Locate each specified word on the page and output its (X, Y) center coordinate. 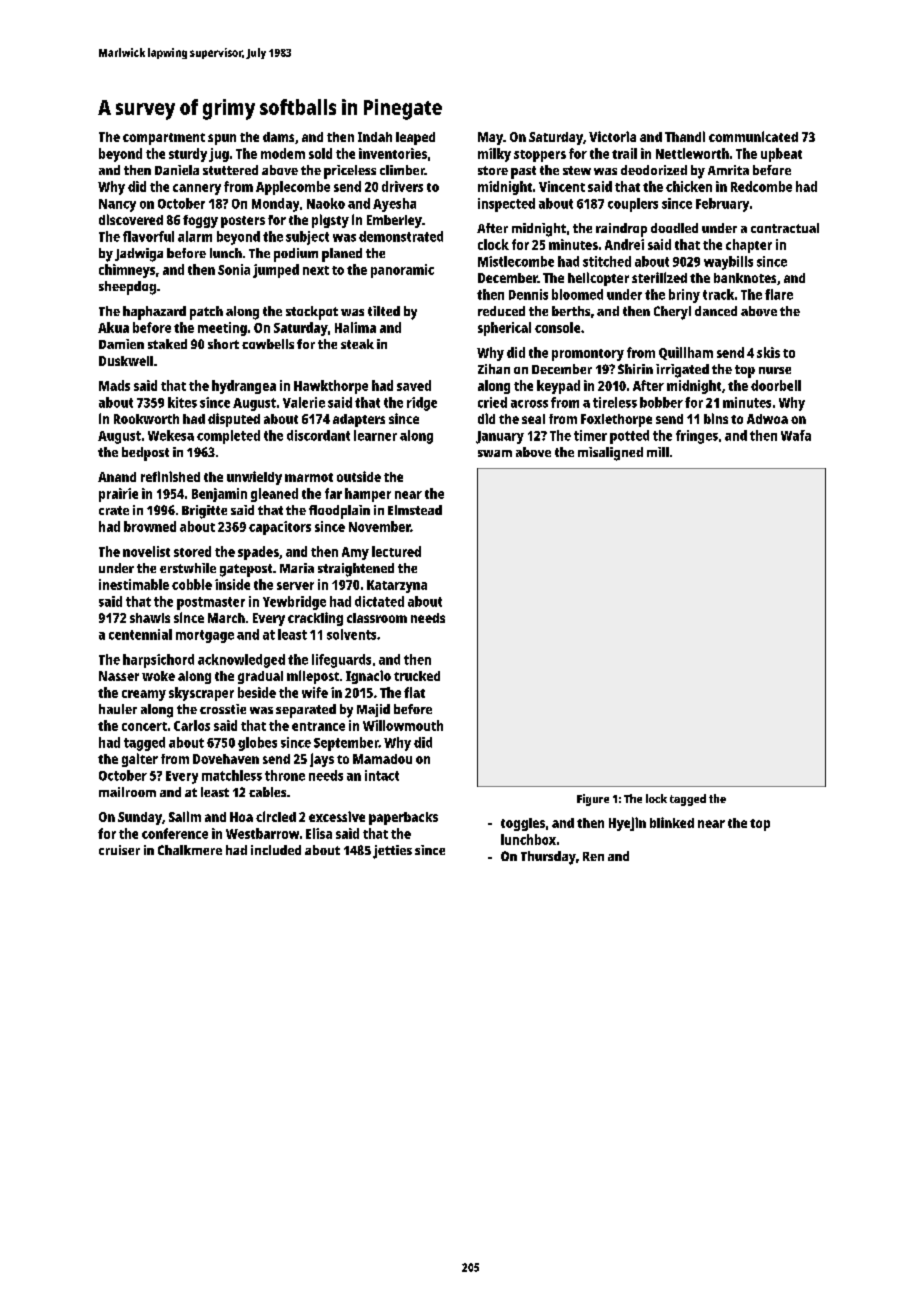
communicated (753, 136)
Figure (593, 800)
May (490, 138)
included (276, 850)
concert (144, 726)
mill (658, 452)
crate (114, 510)
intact (382, 775)
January (500, 437)
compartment (164, 139)
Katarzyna (397, 586)
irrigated (682, 371)
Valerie (304, 402)
